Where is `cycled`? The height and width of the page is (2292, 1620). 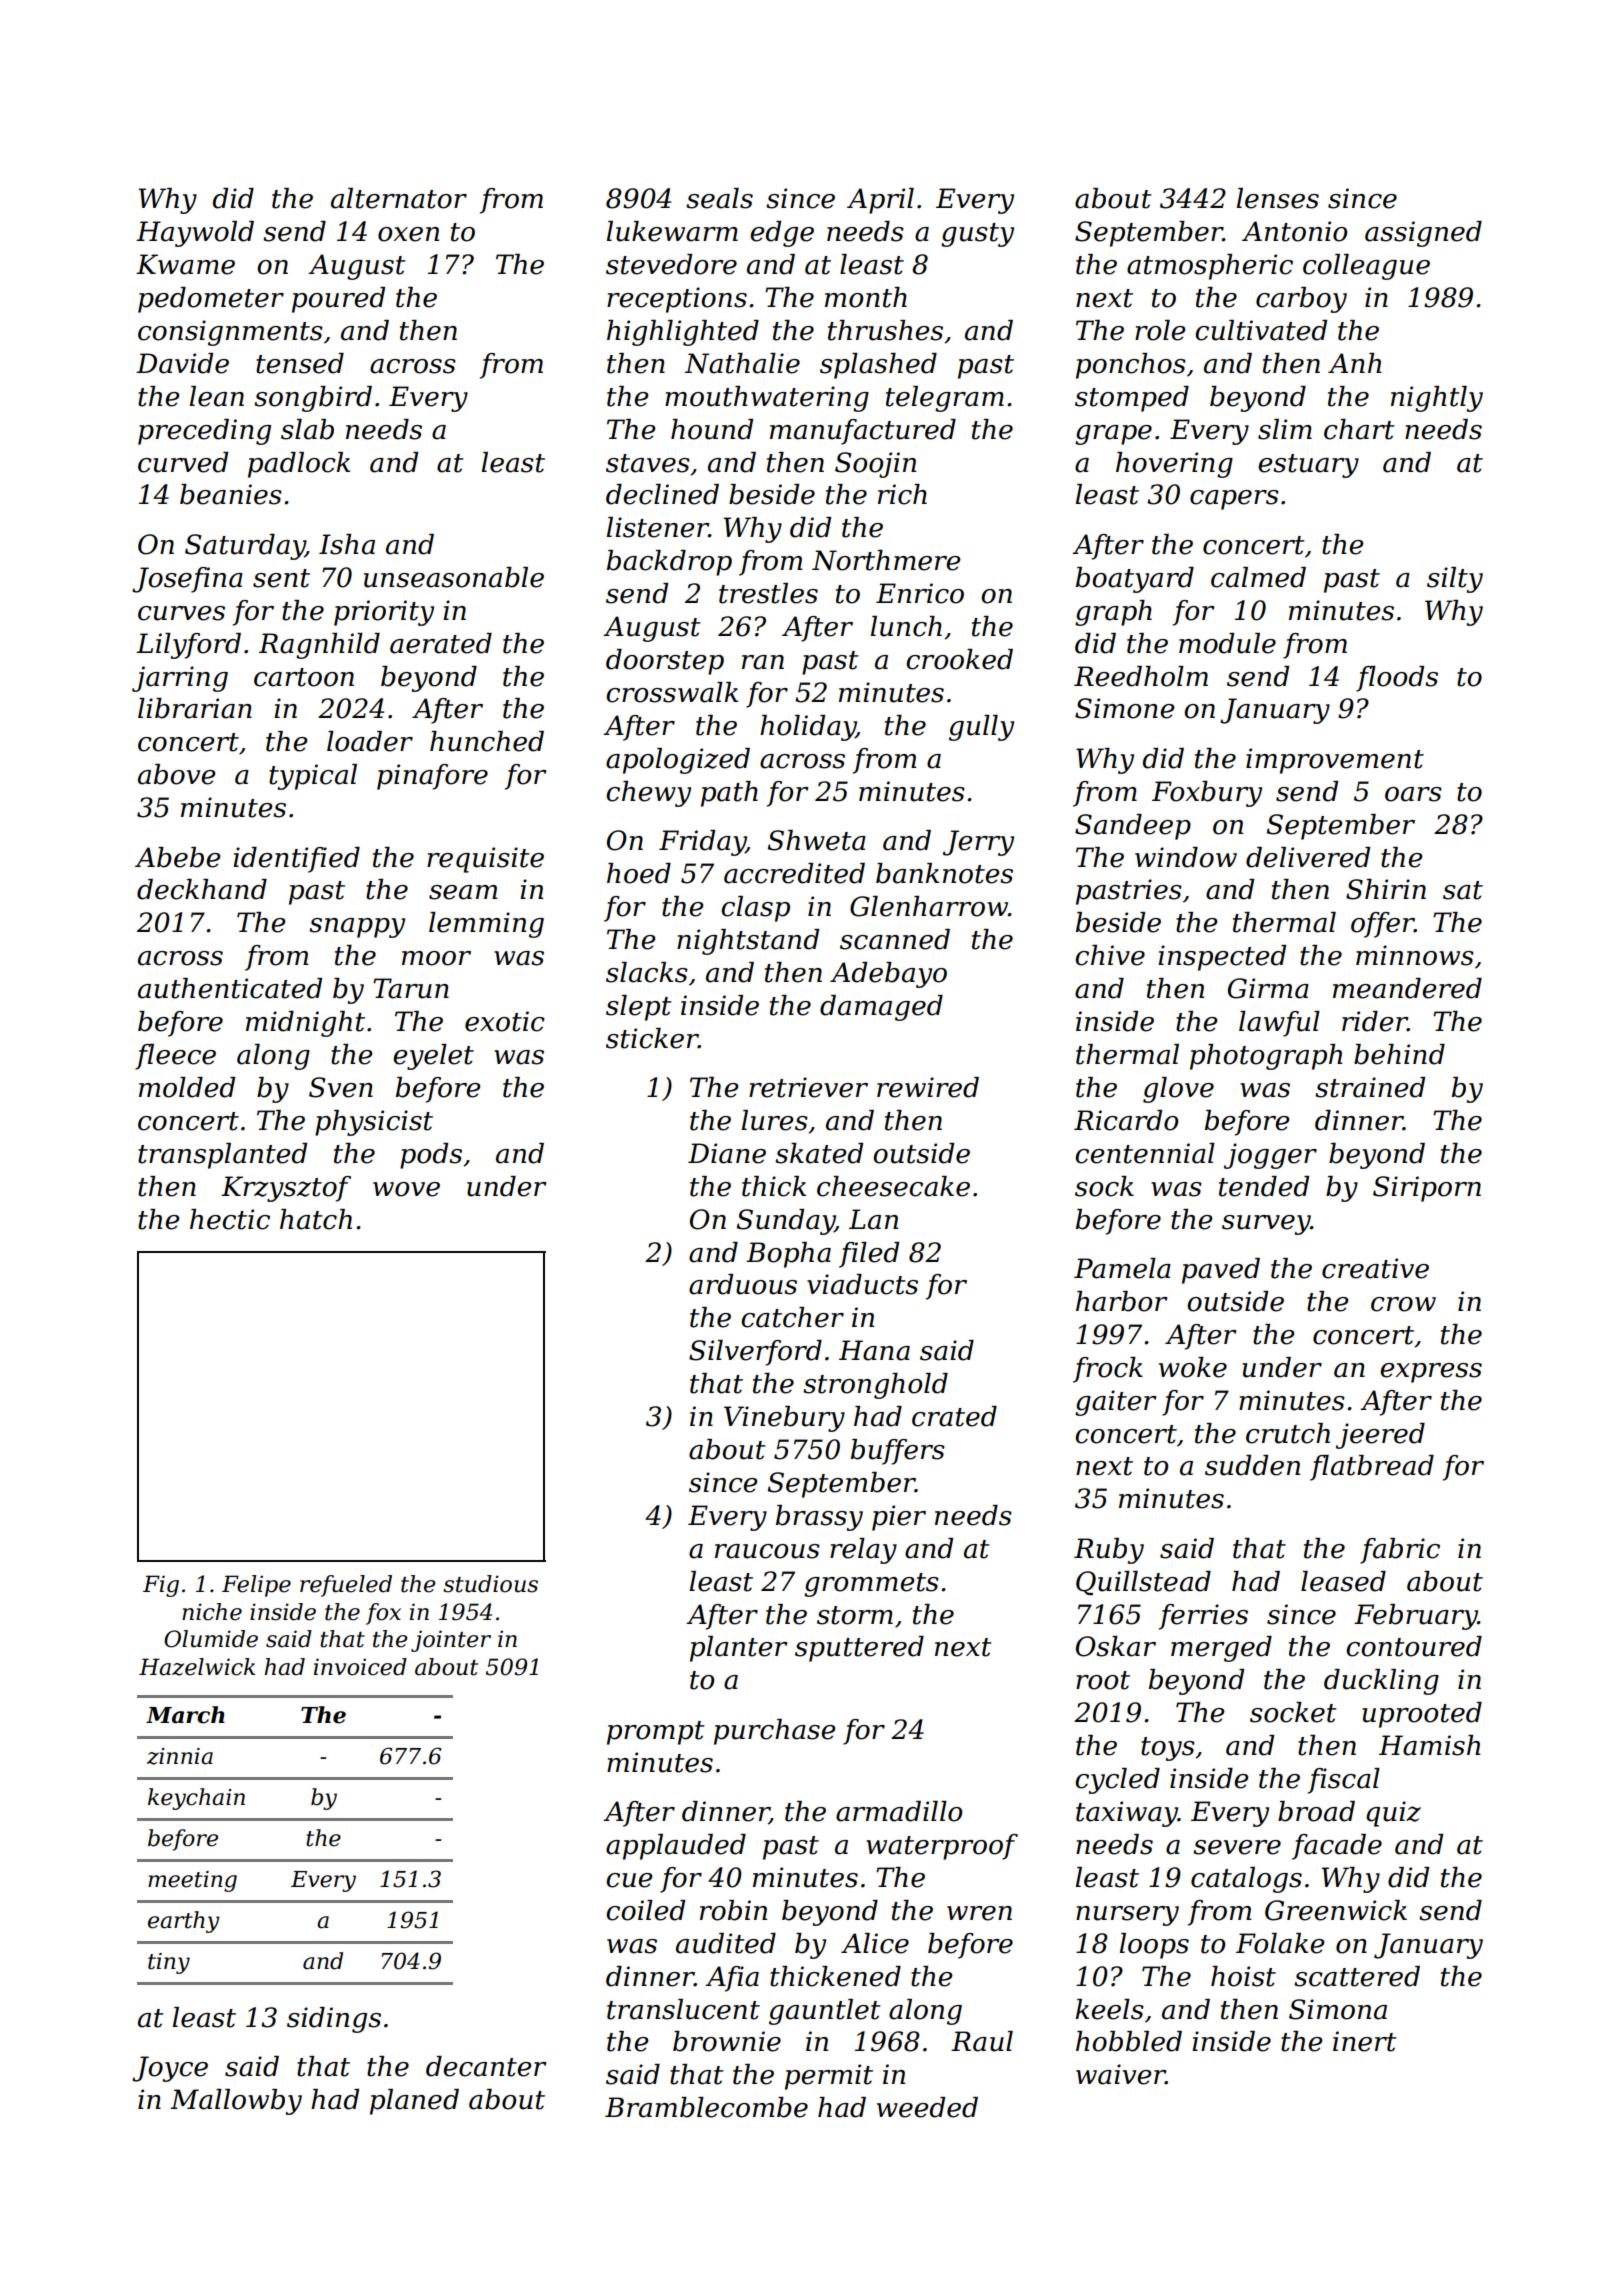 cycled is located at coordinates (1117, 1781).
